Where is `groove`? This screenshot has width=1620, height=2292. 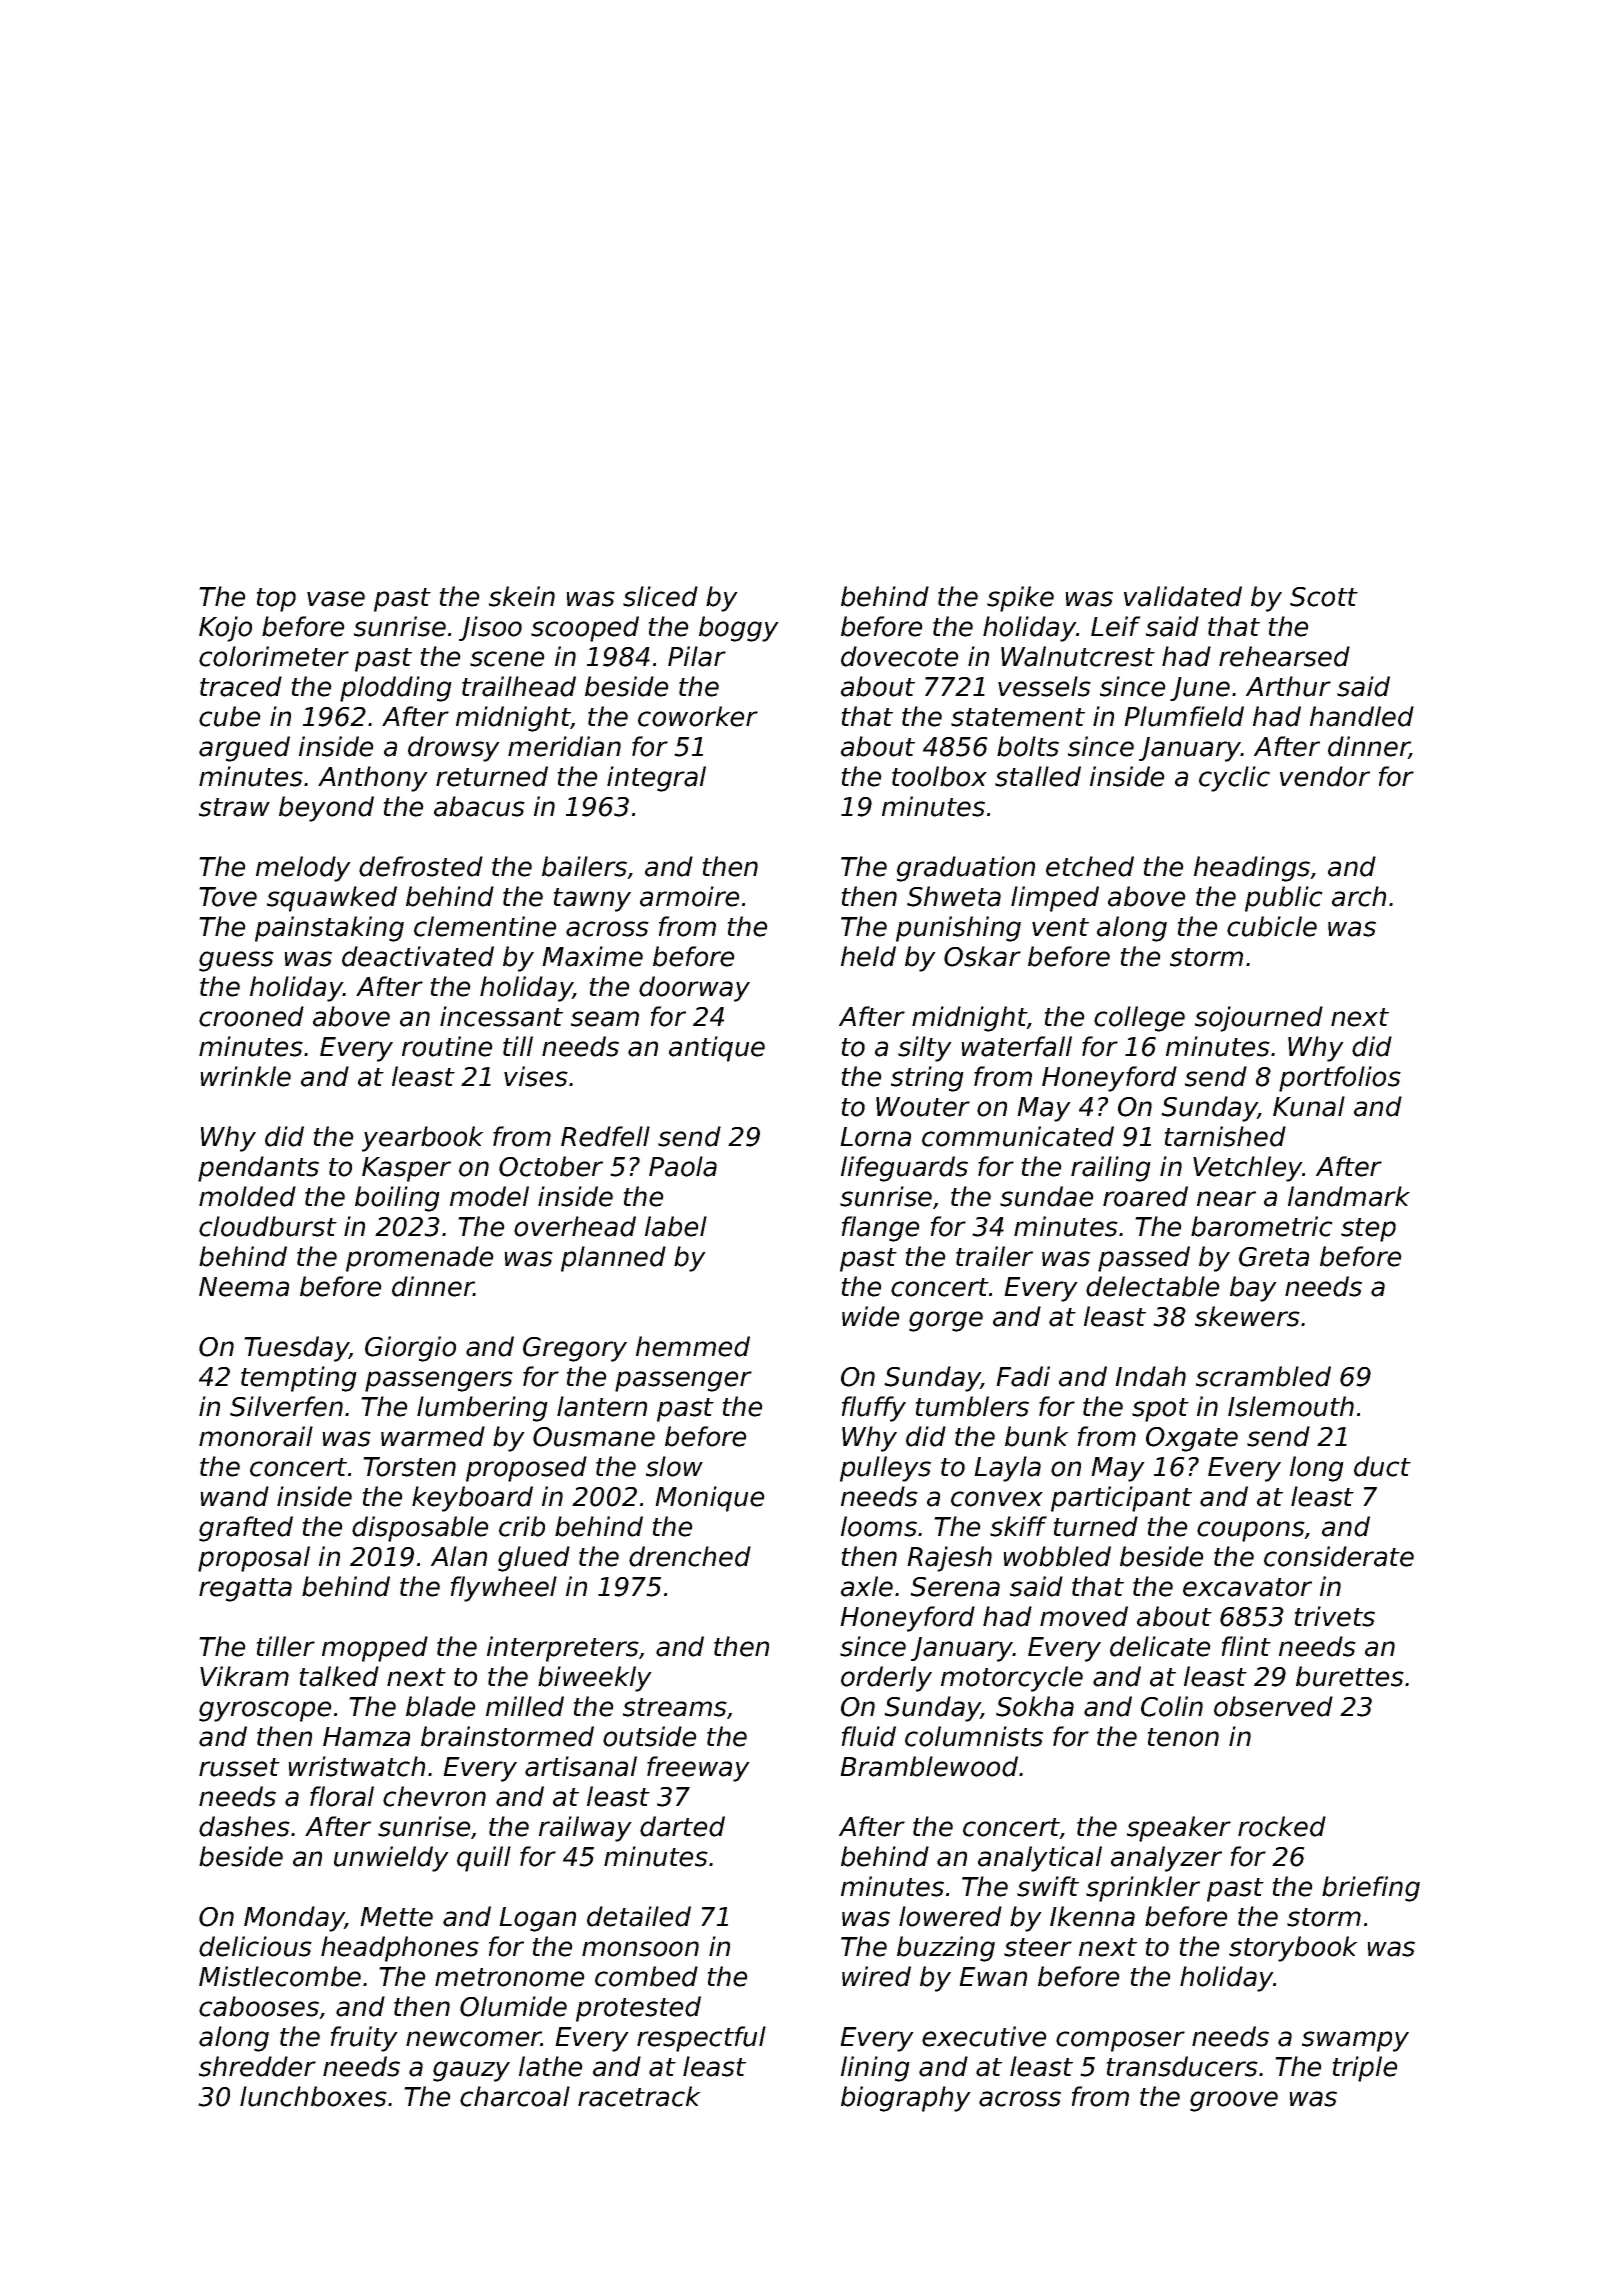 groove is located at coordinates (1234, 2101).
